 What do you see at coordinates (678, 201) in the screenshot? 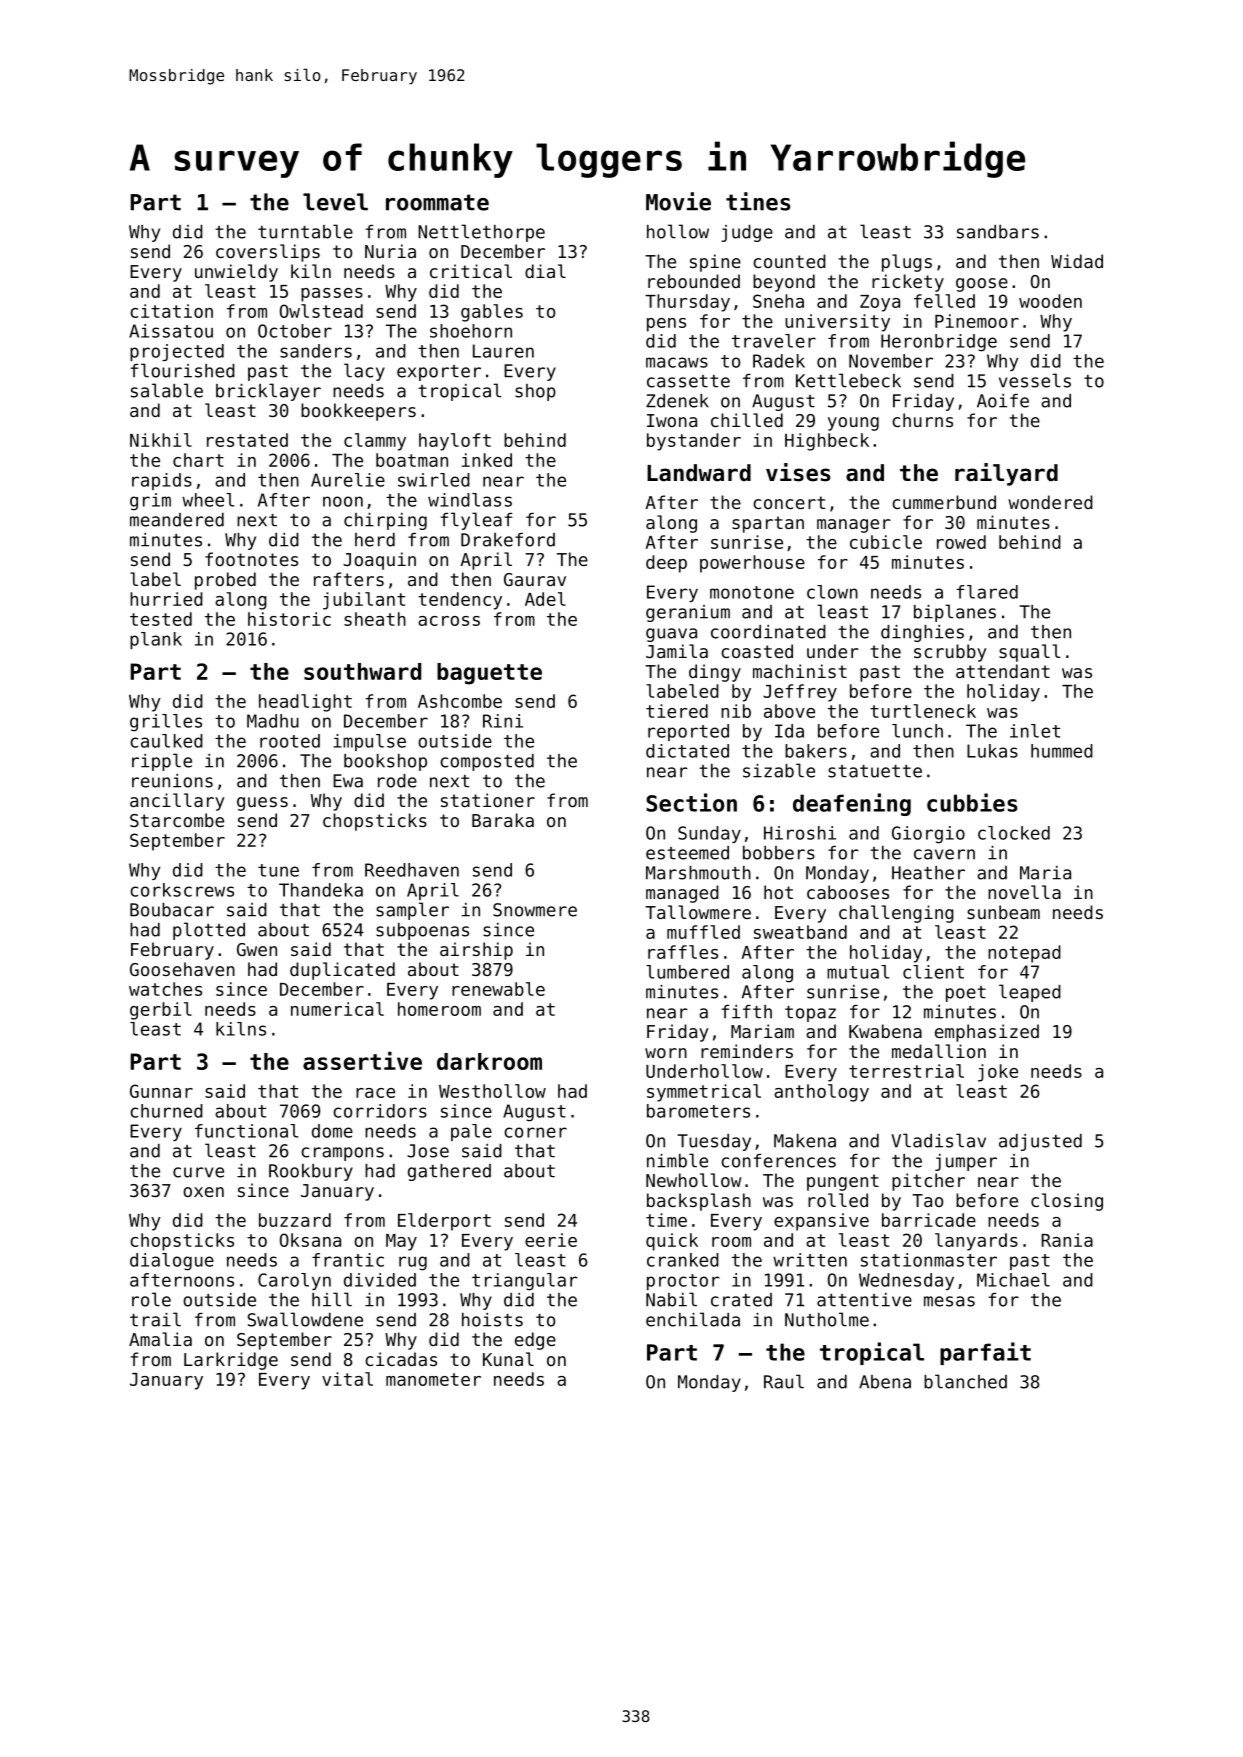
I see `Movie` at bounding box center [678, 201].
